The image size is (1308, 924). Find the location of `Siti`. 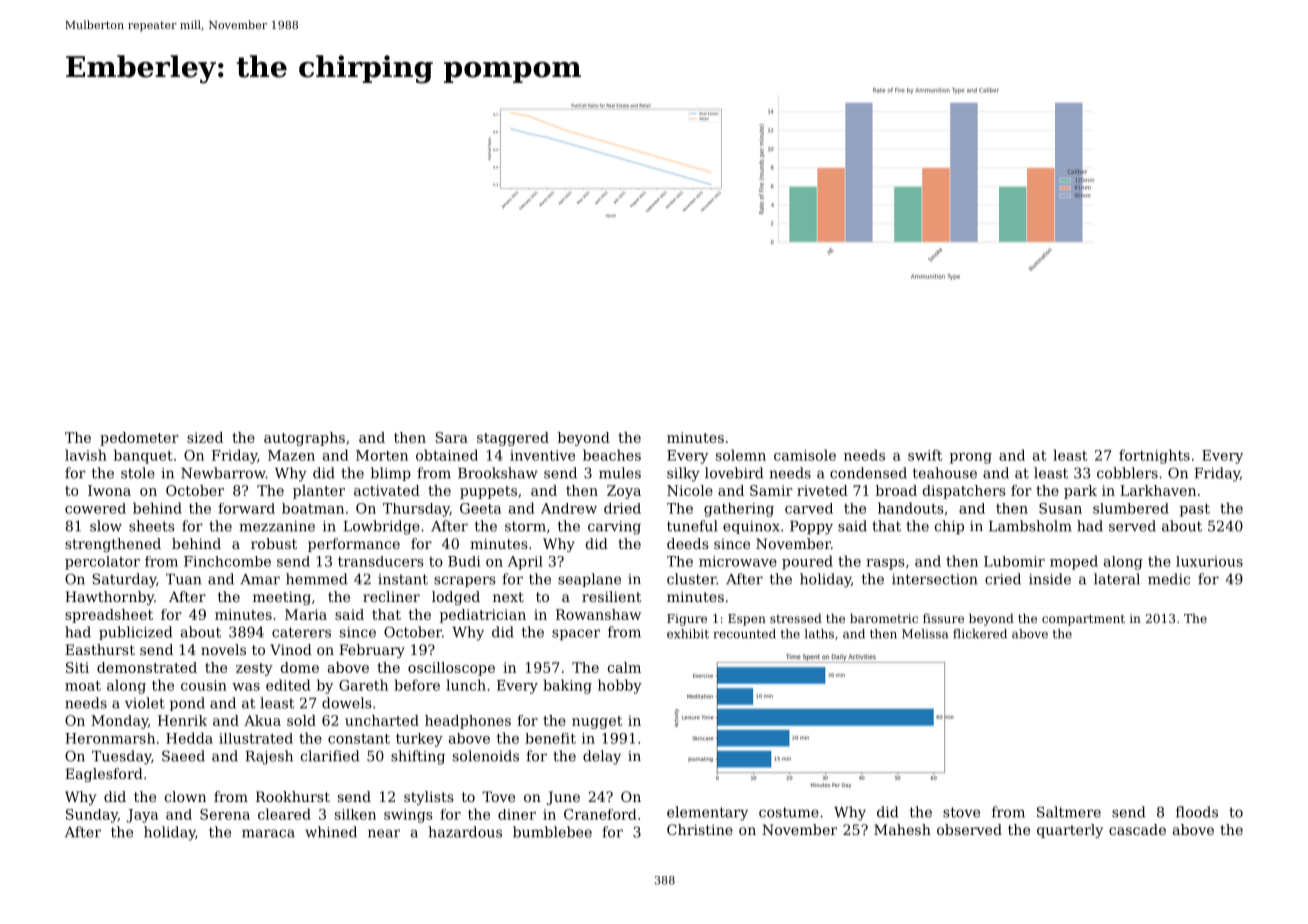

Siti is located at coordinates (77, 667).
